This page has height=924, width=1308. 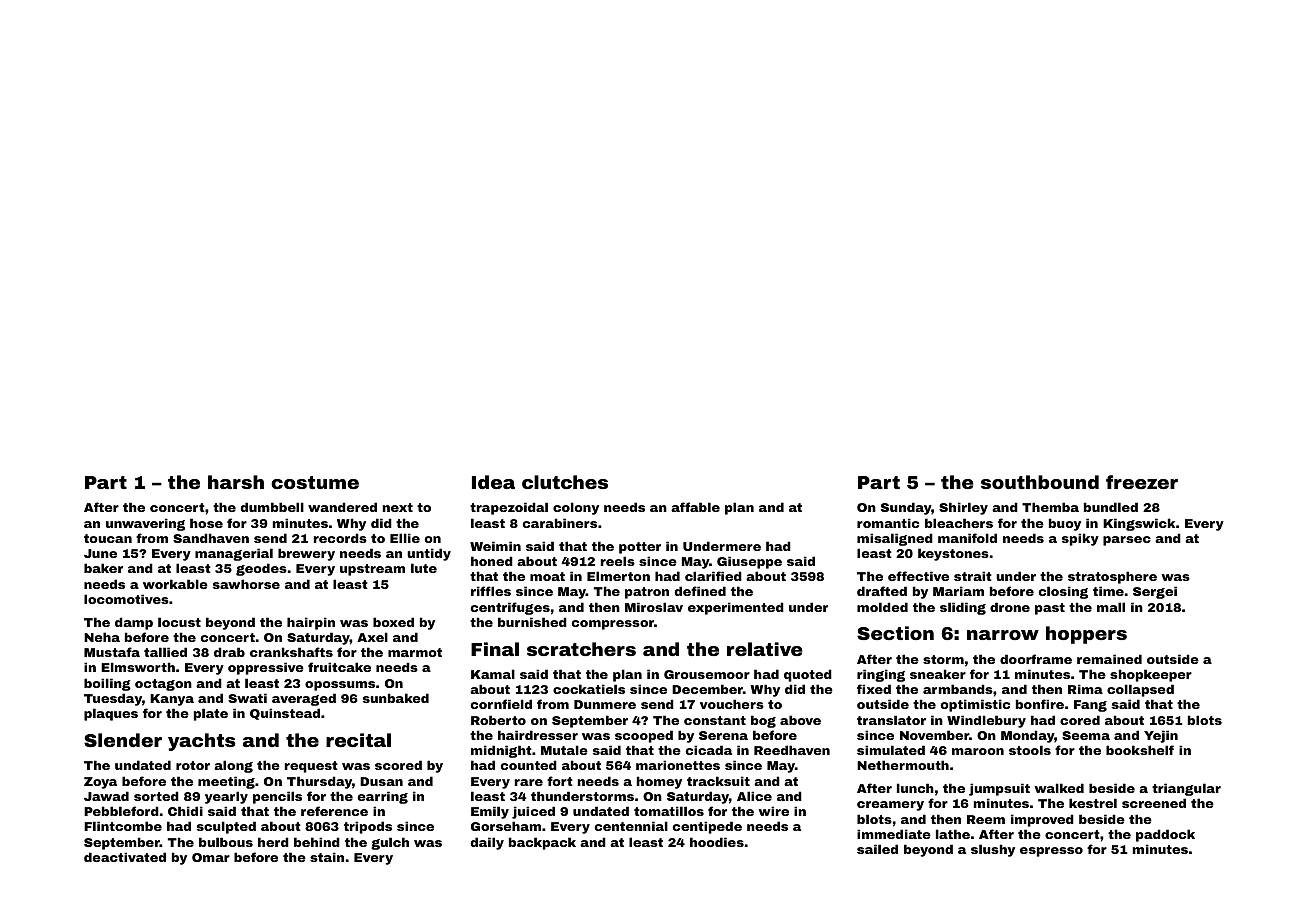 What do you see at coordinates (211, 857) in the page?
I see `Omar` at bounding box center [211, 857].
